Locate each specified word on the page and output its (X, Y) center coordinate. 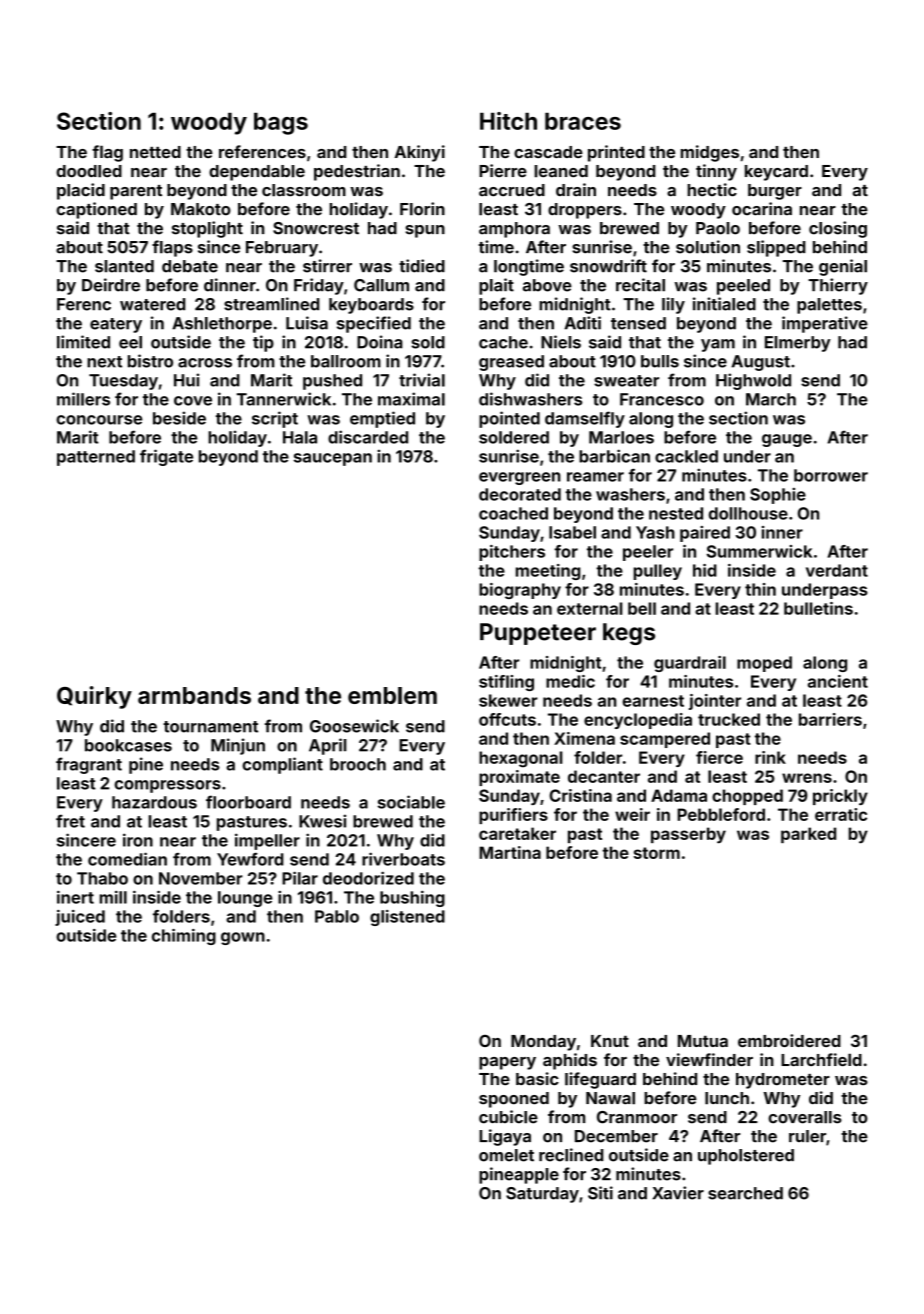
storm (657, 853)
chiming (184, 937)
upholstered (746, 1157)
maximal (411, 399)
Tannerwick (284, 399)
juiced (80, 918)
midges (710, 153)
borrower (831, 475)
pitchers (512, 553)
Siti (600, 1193)
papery (507, 1063)
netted (155, 152)
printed (616, 153)
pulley (657, 572)
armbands (194, 695)
